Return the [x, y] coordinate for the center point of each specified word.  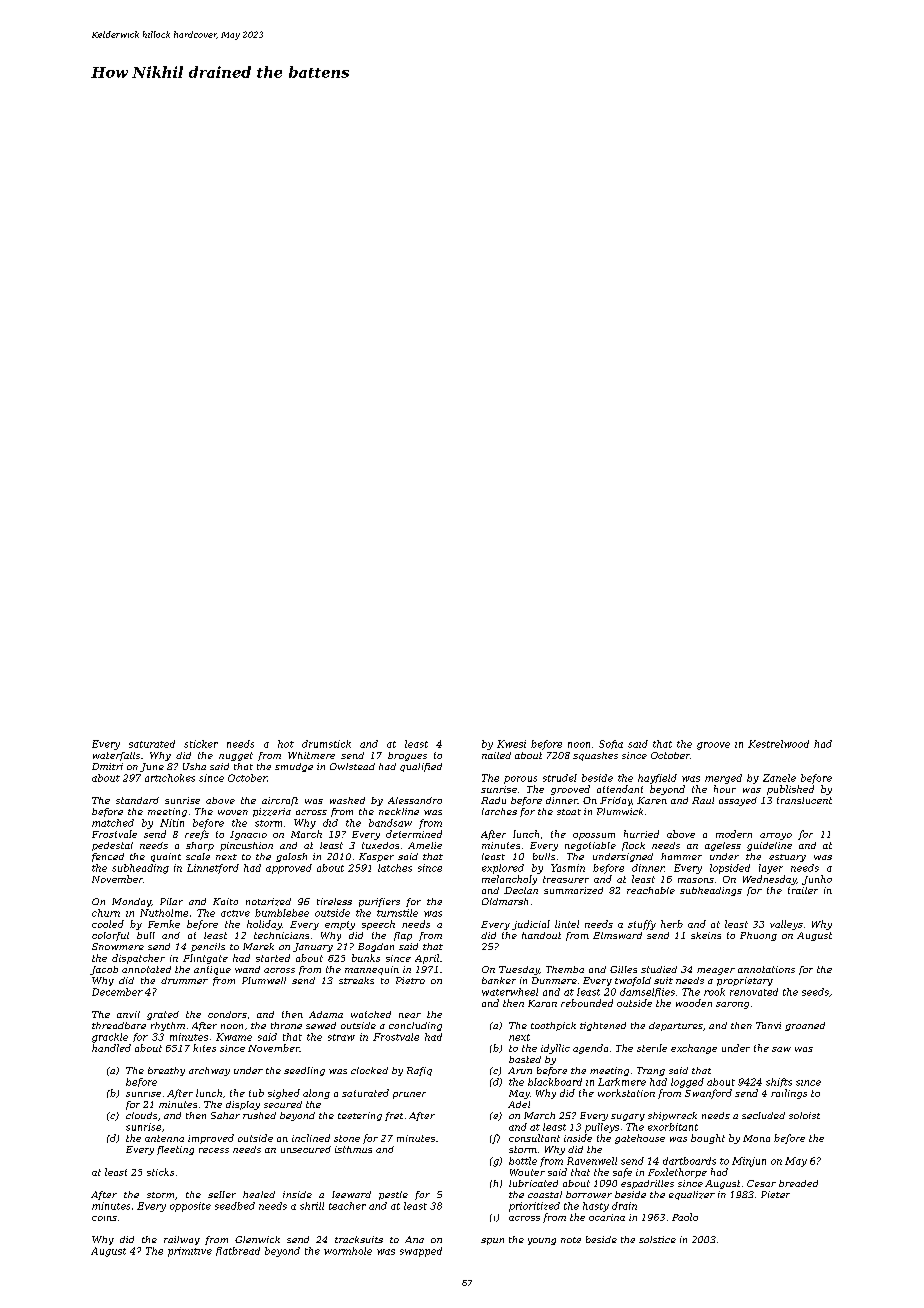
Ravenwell [592, 1161]
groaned [805, 1026]
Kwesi [511, 744]
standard [137, 800]
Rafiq [419, 1071]
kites [204, 1048]
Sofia [611, 744]
